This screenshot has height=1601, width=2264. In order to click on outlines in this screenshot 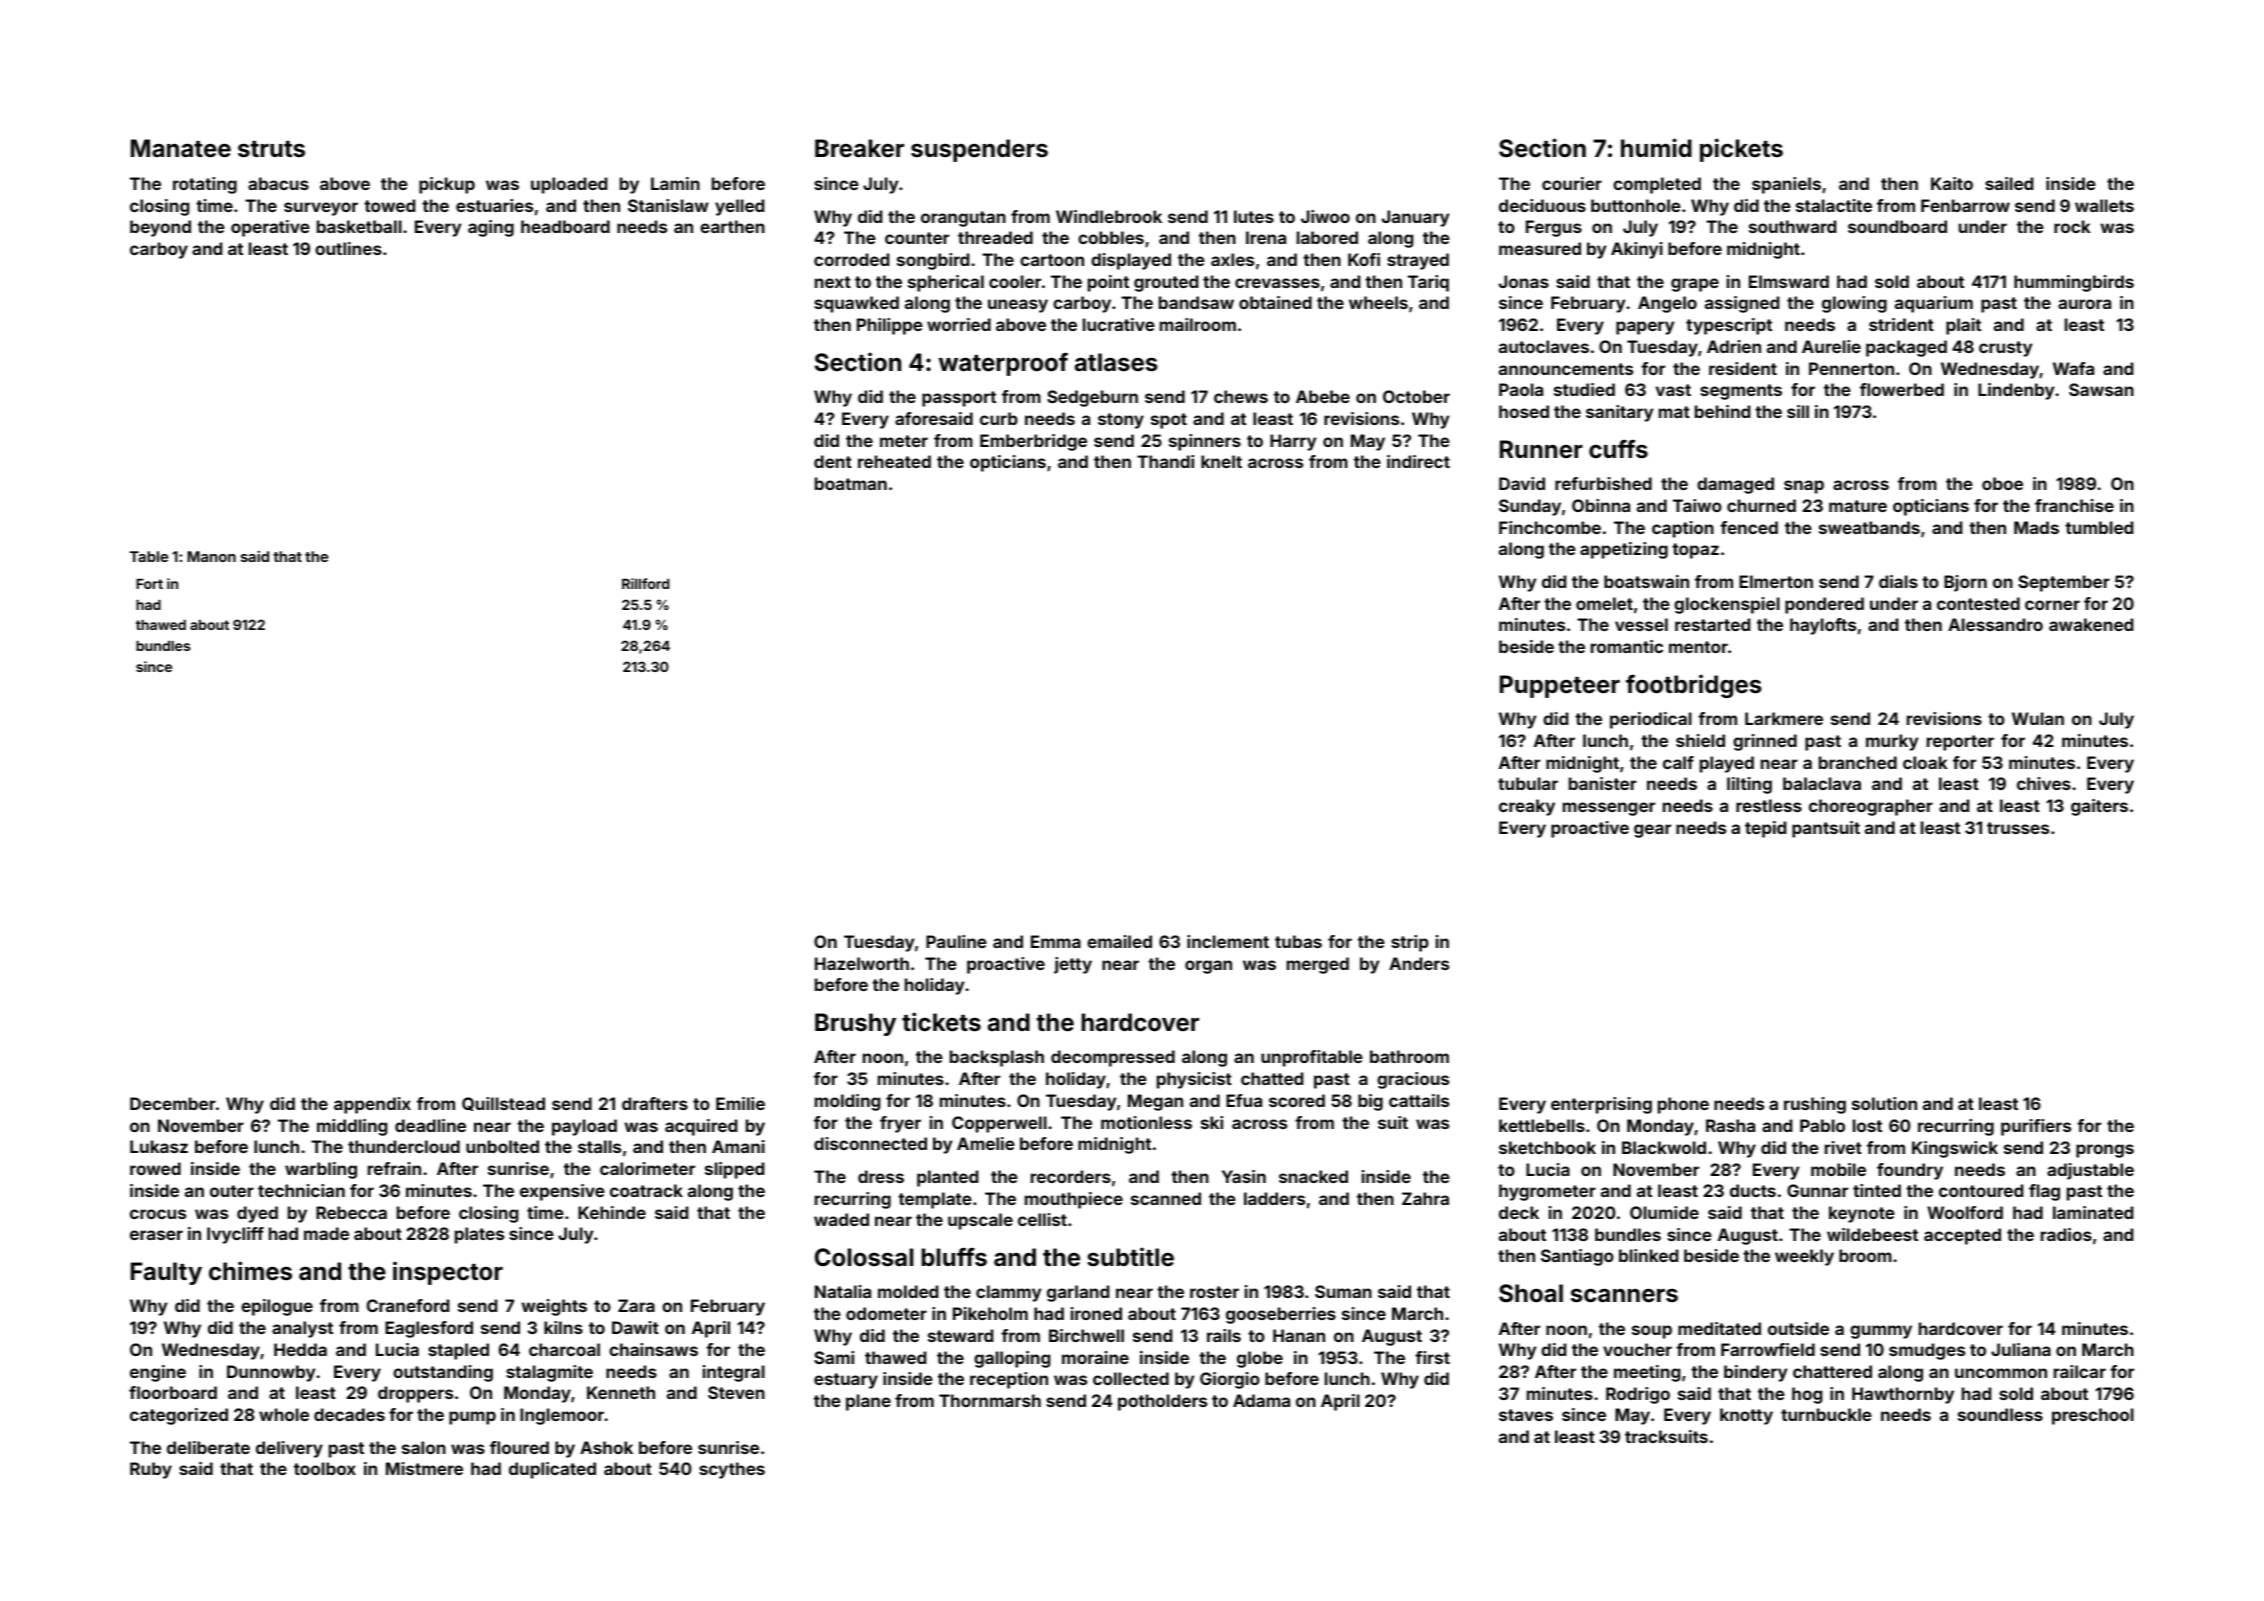, I will do `click(348, 248)`.
